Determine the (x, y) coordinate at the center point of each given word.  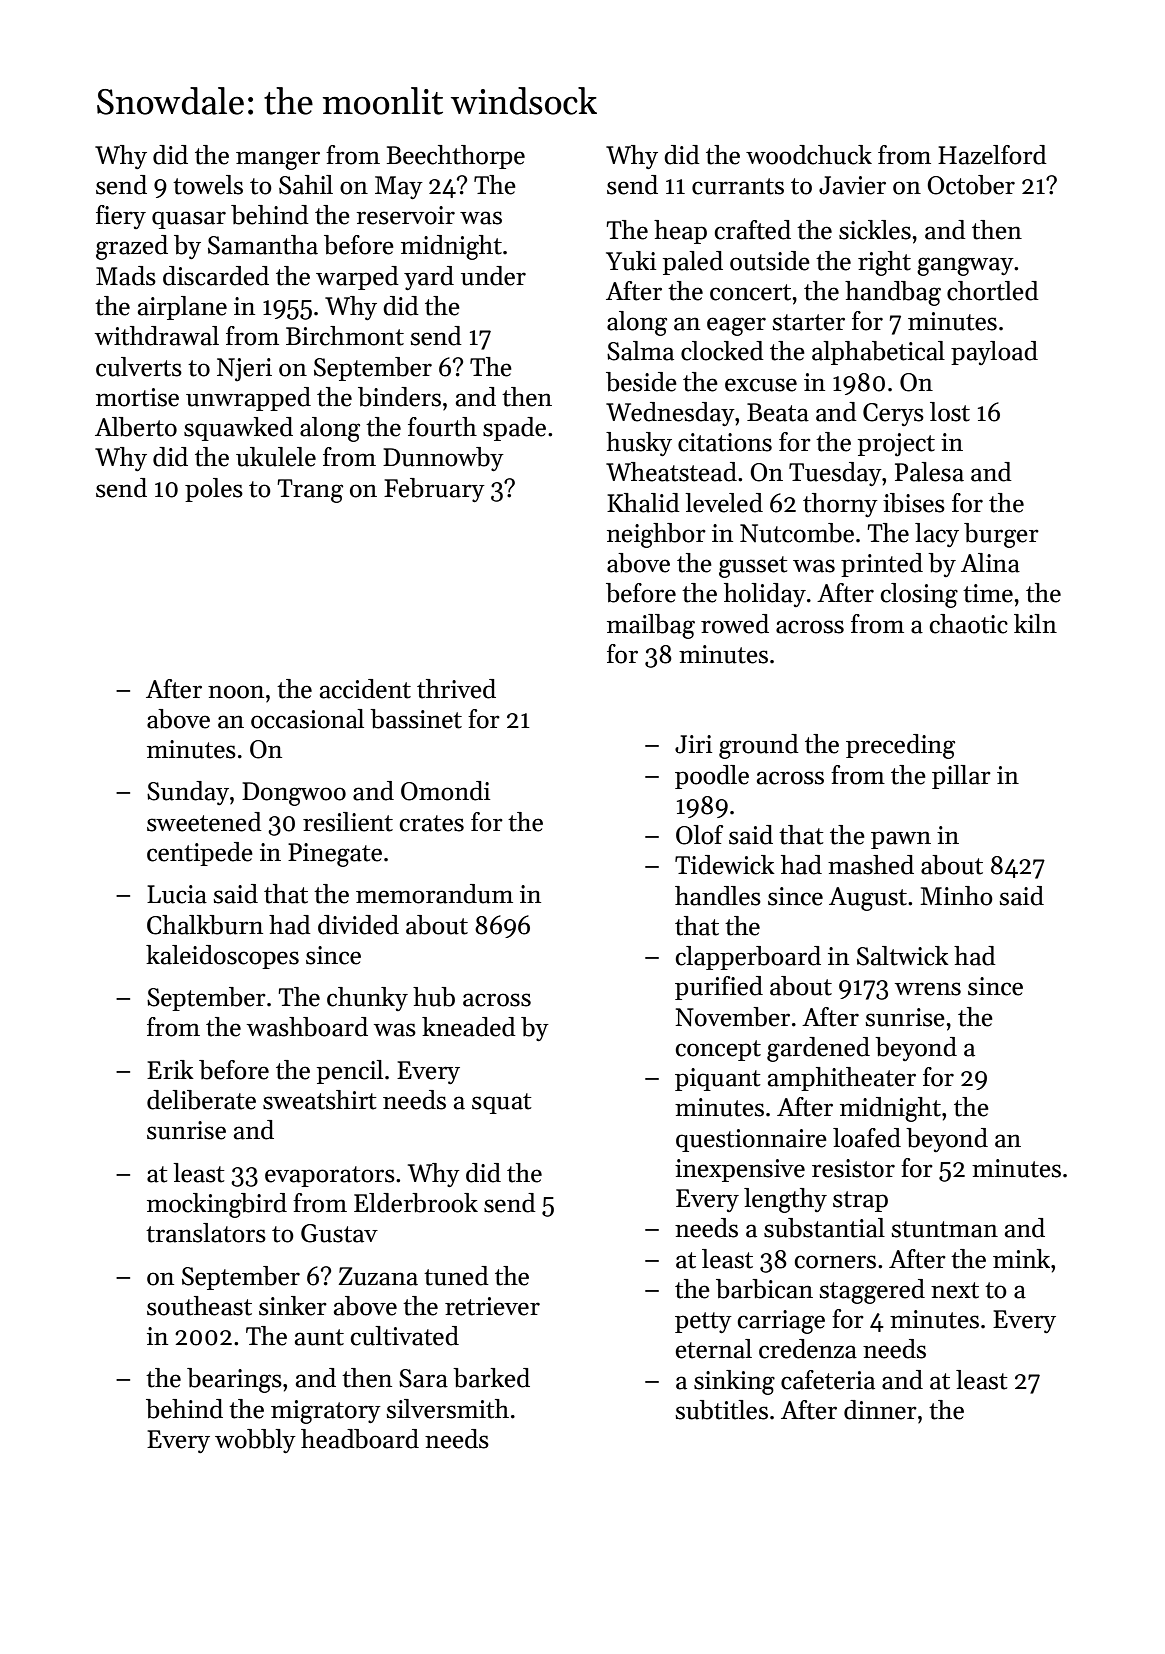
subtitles (721, 1410)
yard (429, 278)
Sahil (306, 185)
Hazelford (992, 155)
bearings (234, 1380)
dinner (880, 1410)
